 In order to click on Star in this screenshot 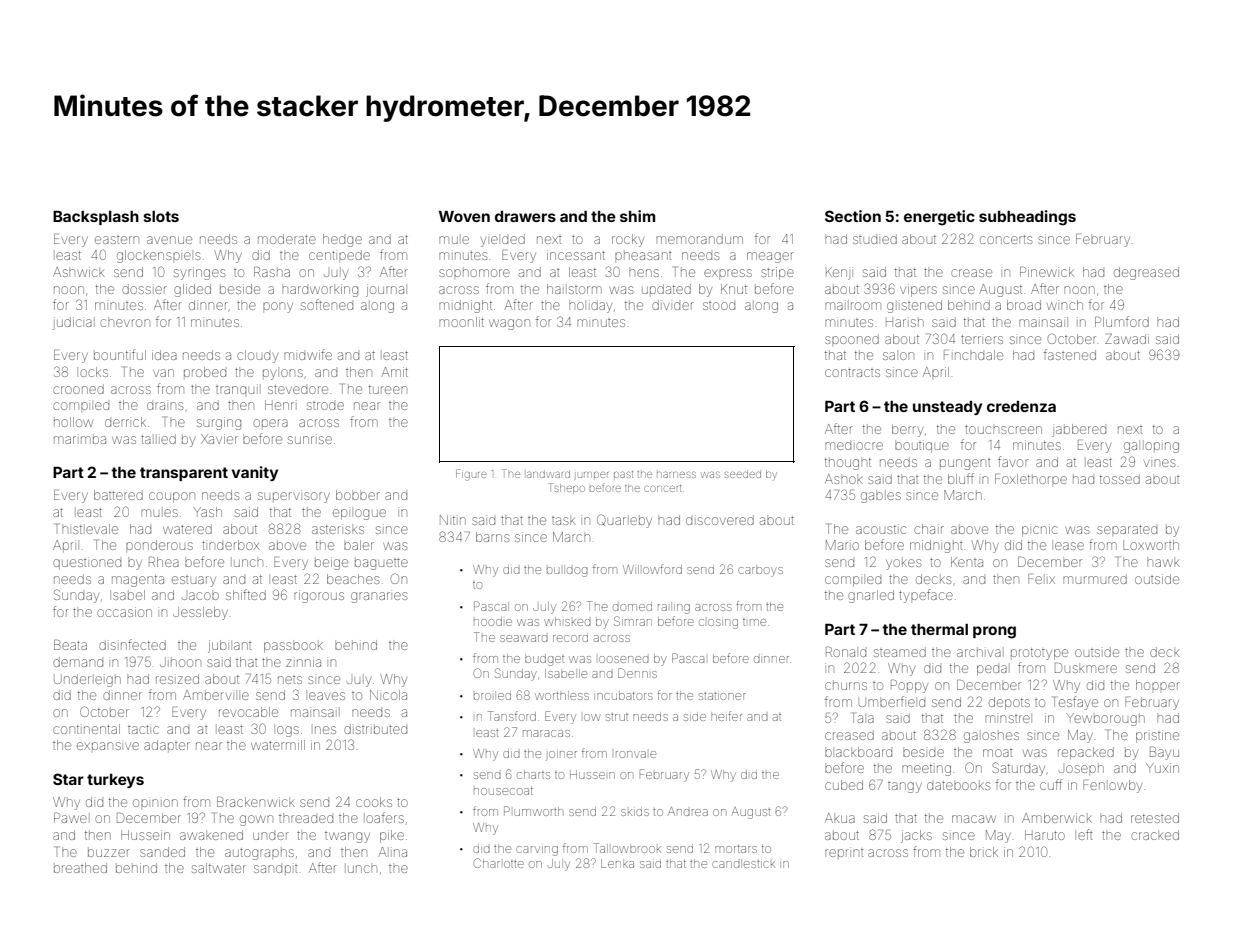, I will do `click(68, 779)`.
